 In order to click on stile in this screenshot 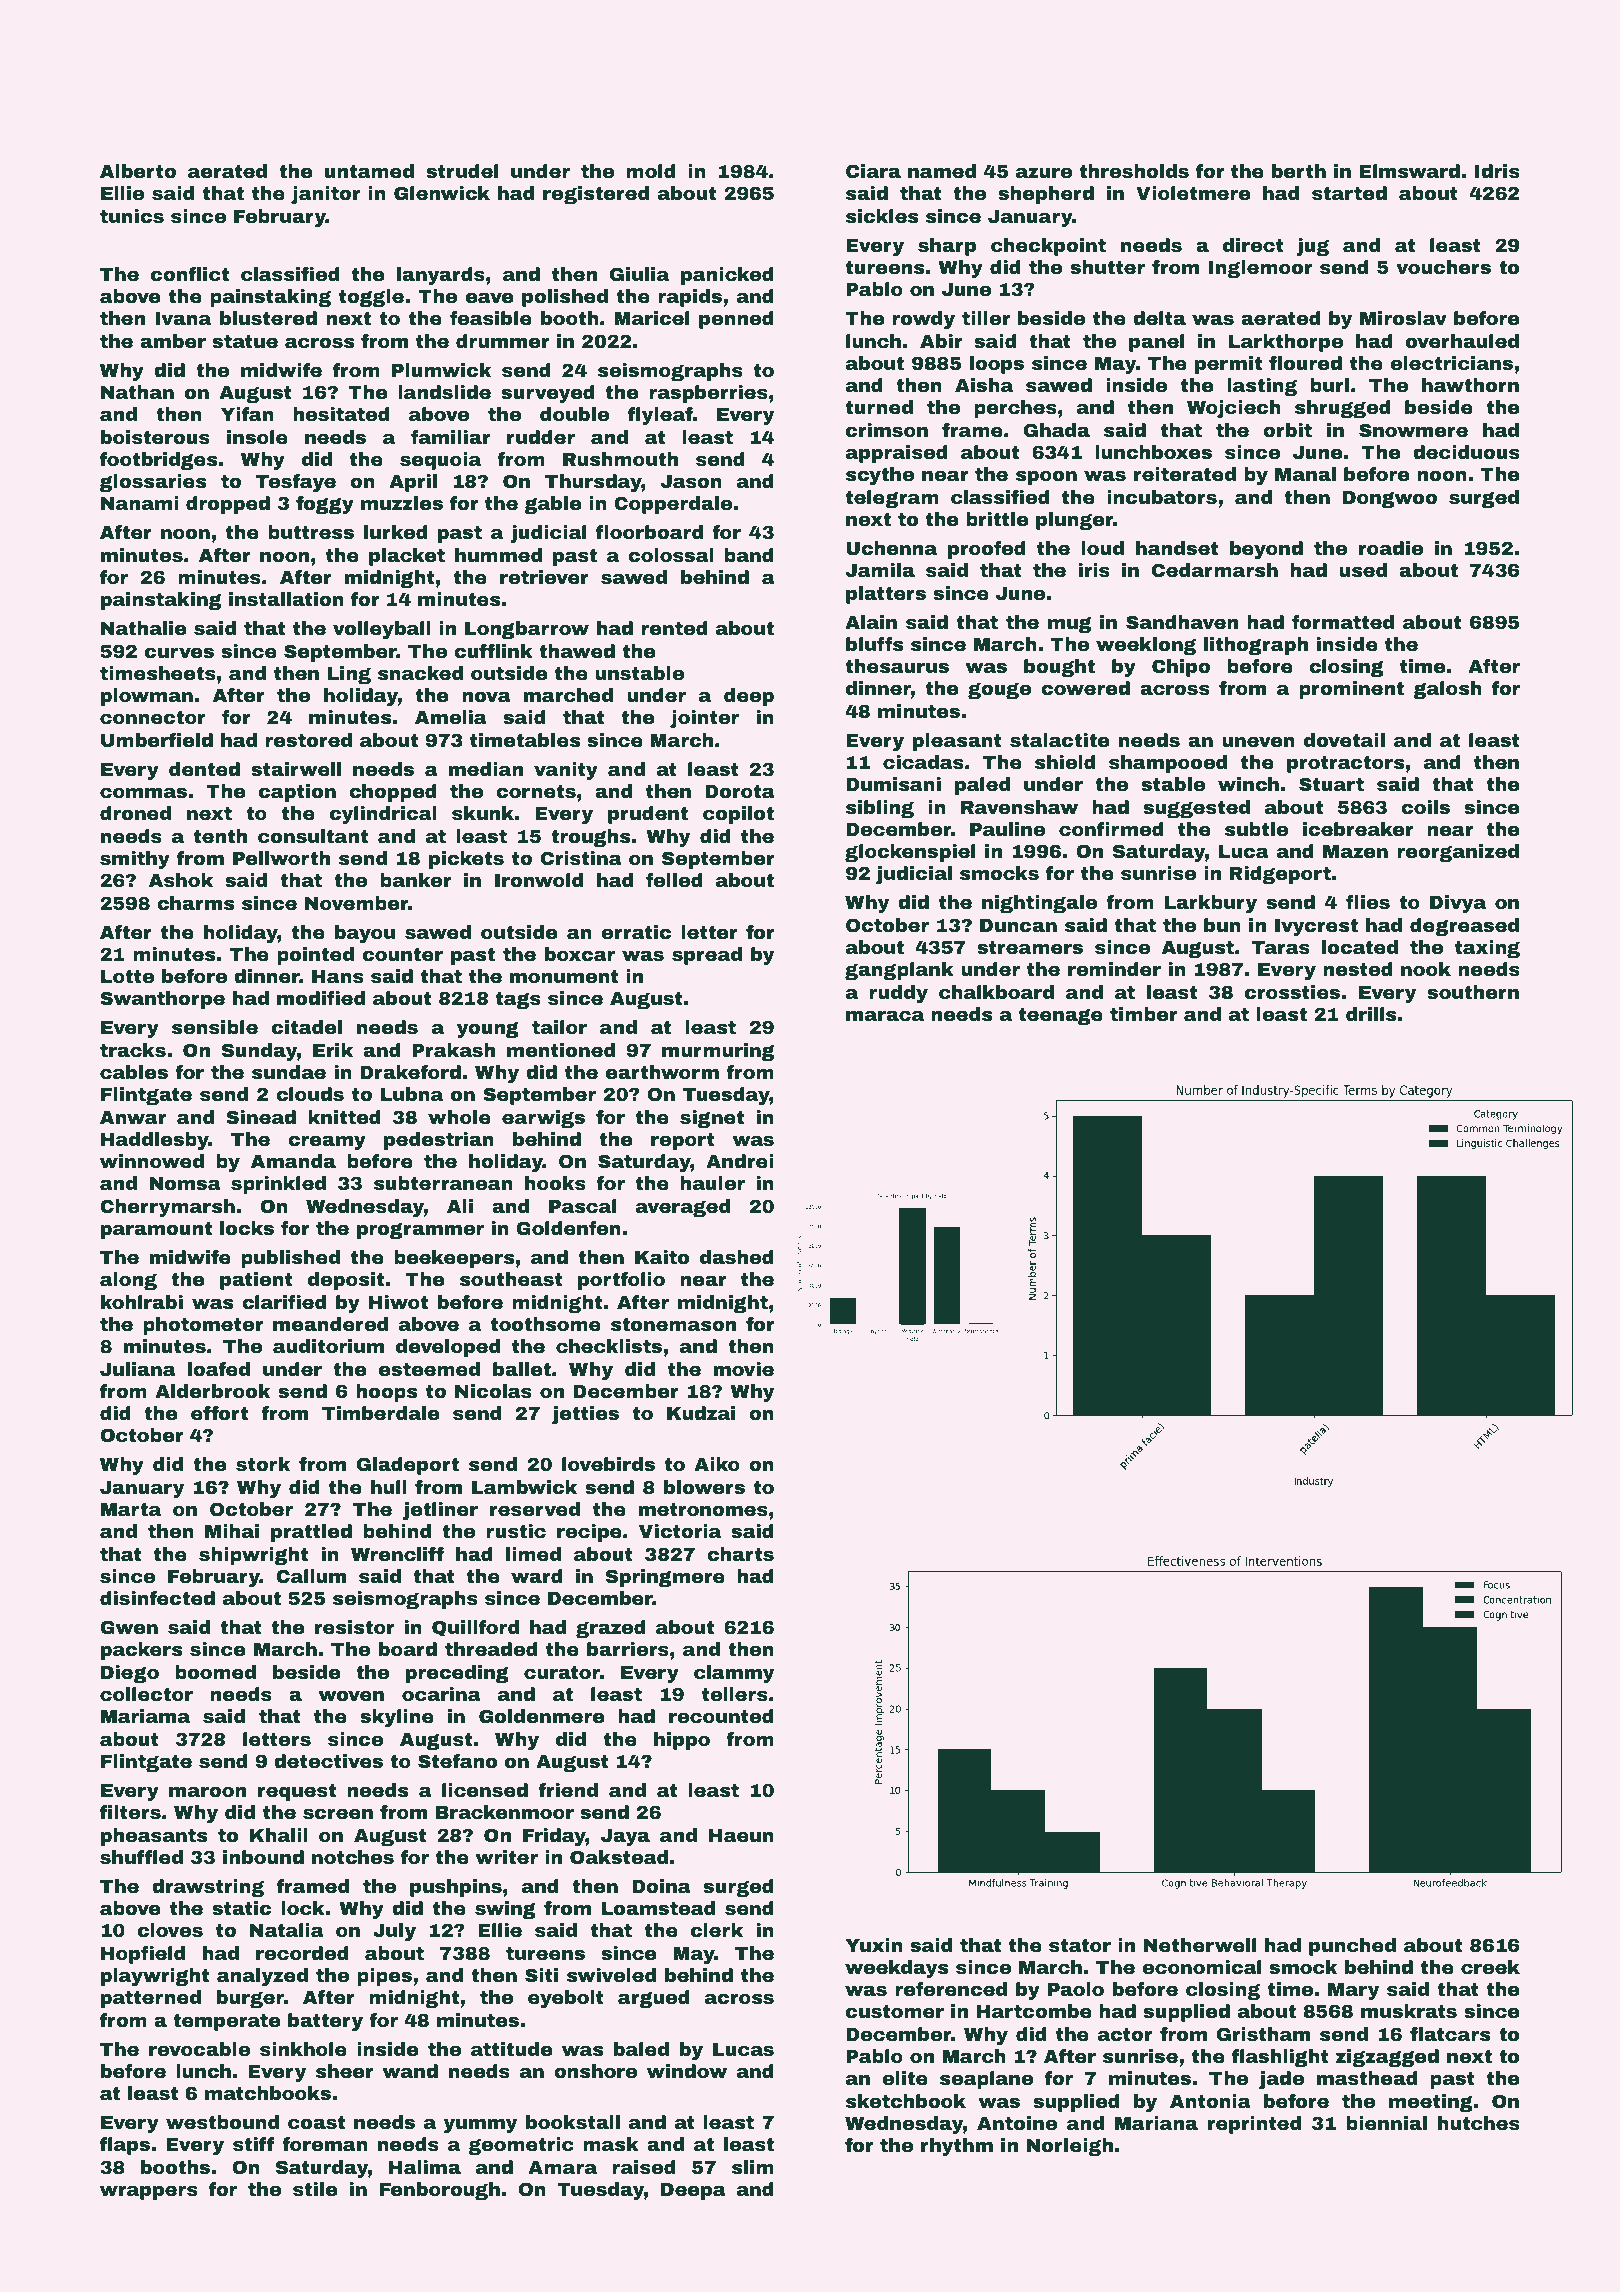, I will do `click(315, 2189)`.
